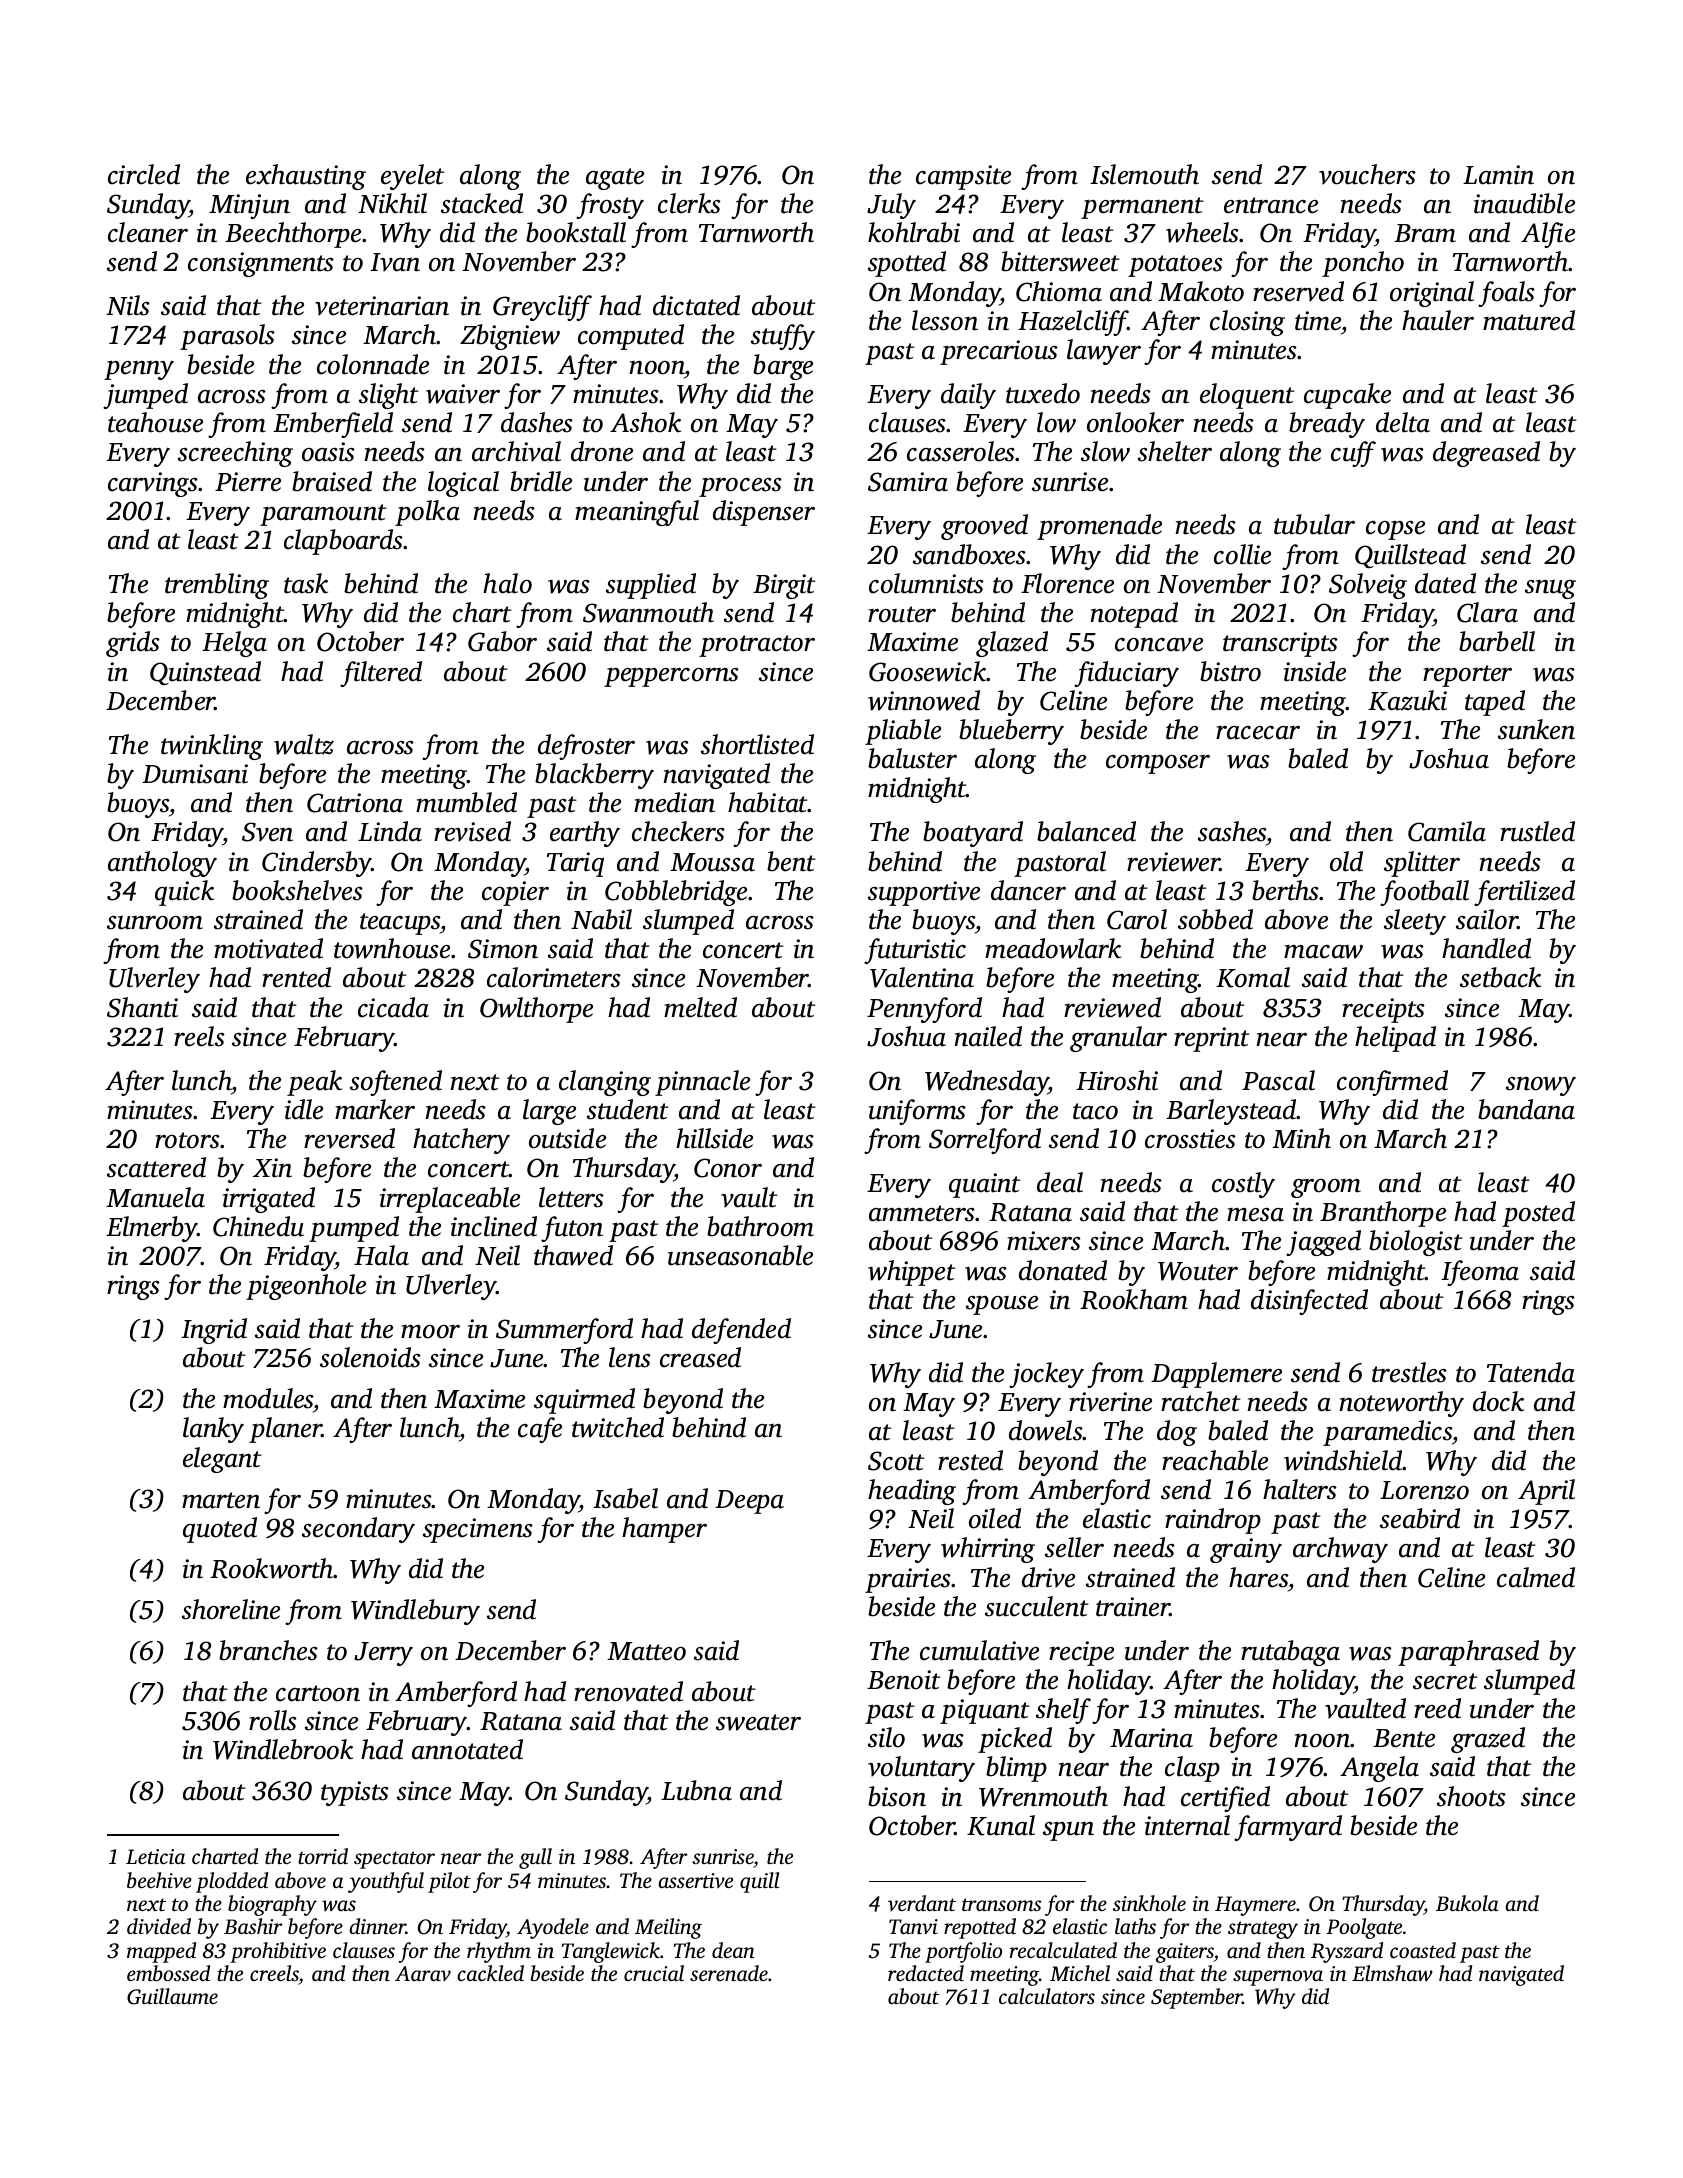  Describe the element at coordinates (700, 1007) in the page. I see `melted` at that location.
